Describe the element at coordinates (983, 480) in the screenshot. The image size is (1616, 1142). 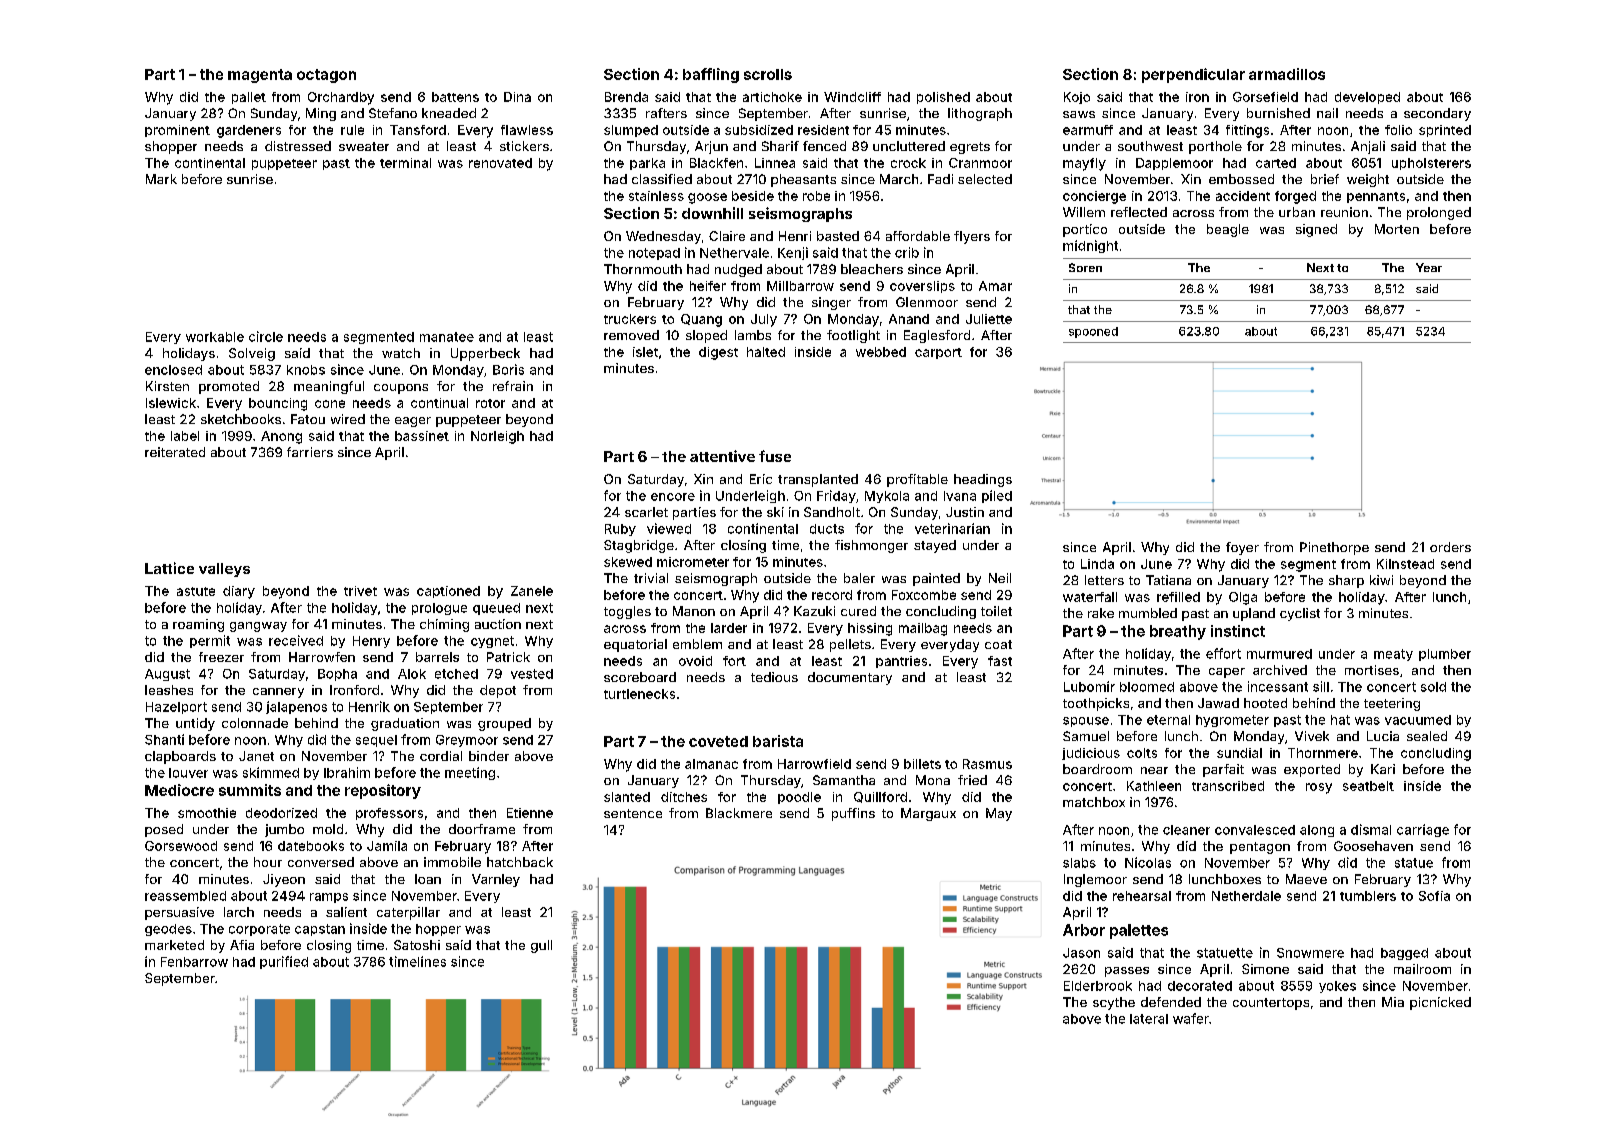
I see `headings` at that location.
